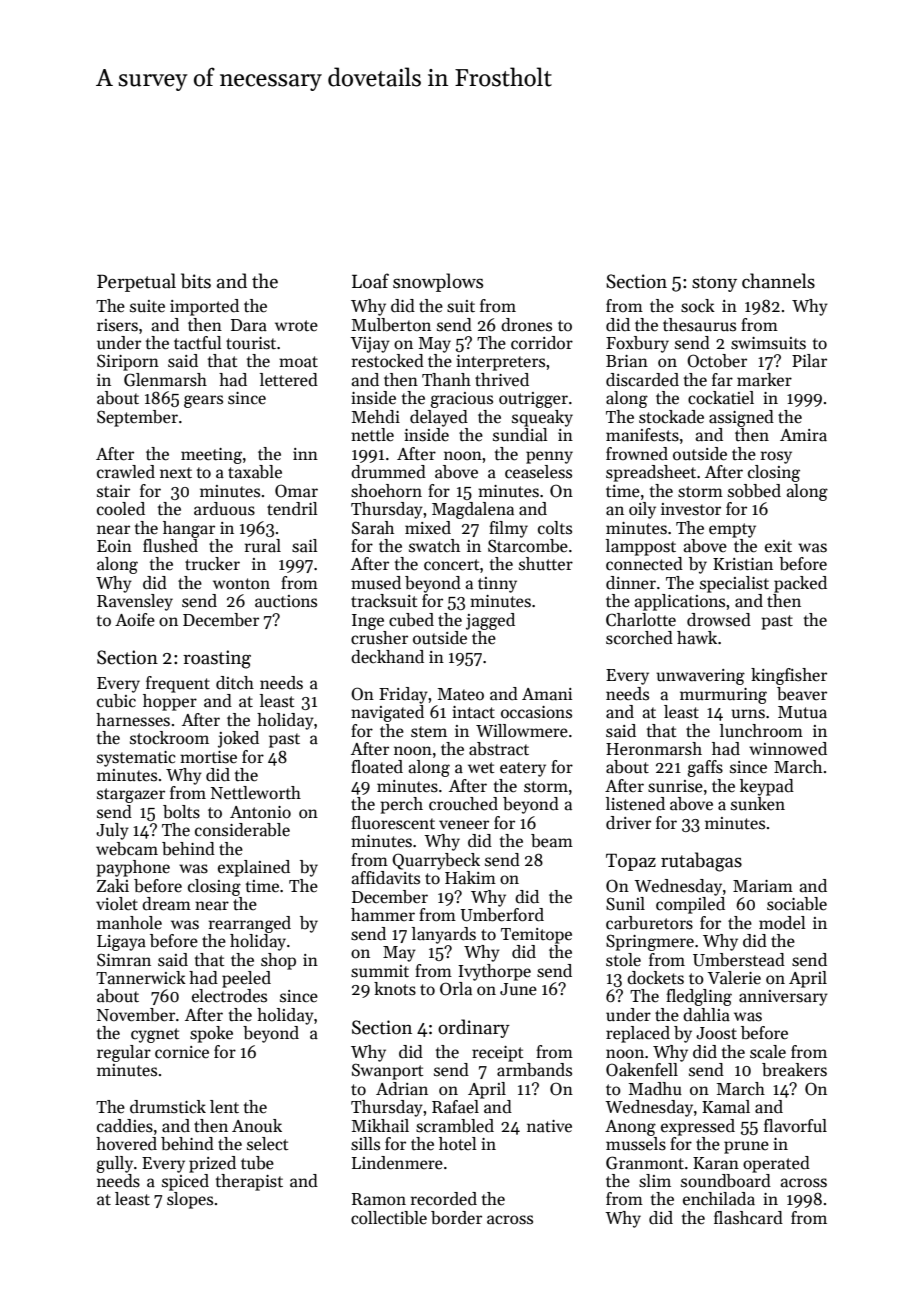 Image resolution: width=924 pixels, height=1308 pixels. I want to click on Siriporn, so click(128, 362).
